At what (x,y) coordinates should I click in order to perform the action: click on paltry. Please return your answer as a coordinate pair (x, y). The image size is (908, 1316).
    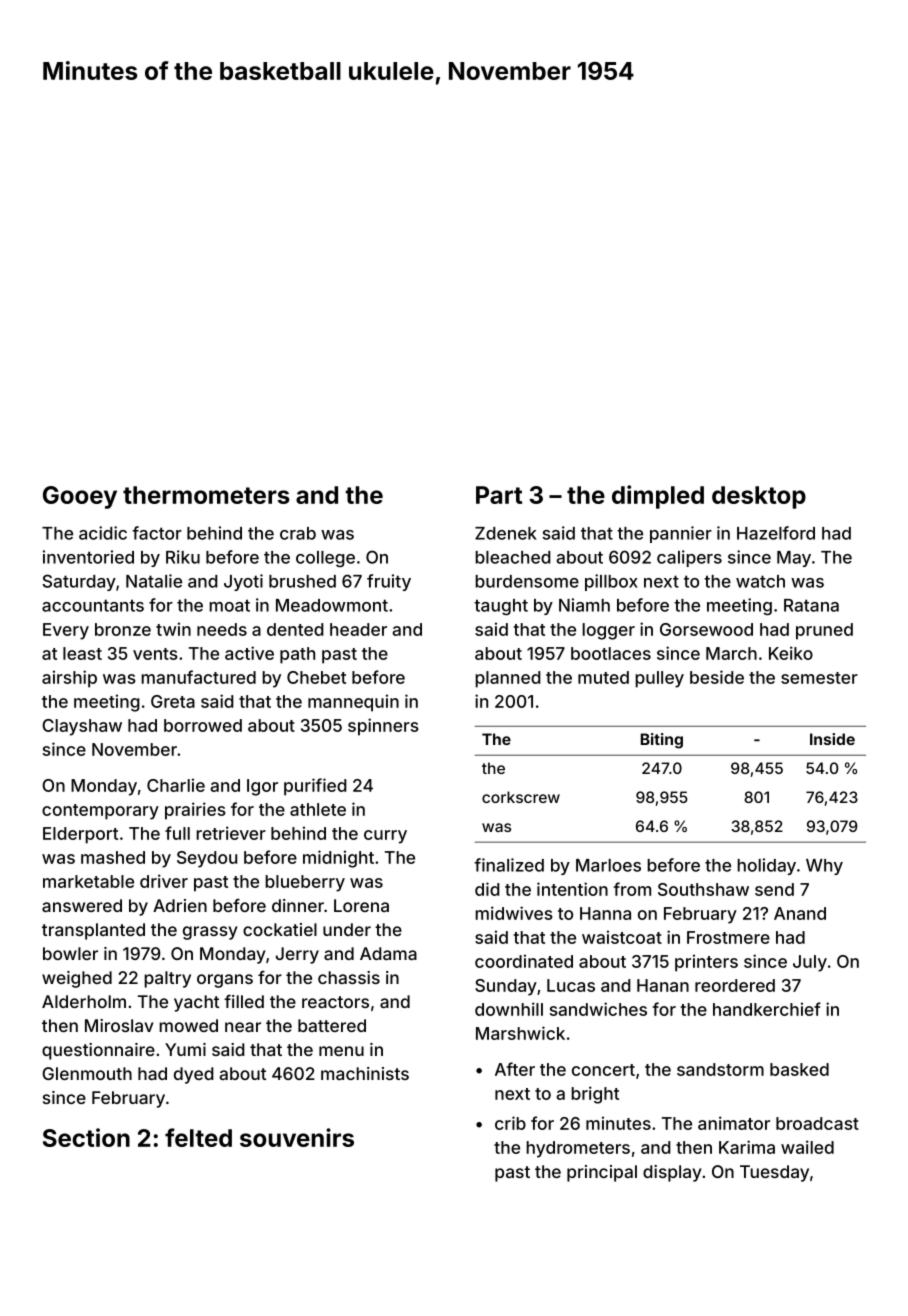
    Looking at the image, I should click on (167, 979).
